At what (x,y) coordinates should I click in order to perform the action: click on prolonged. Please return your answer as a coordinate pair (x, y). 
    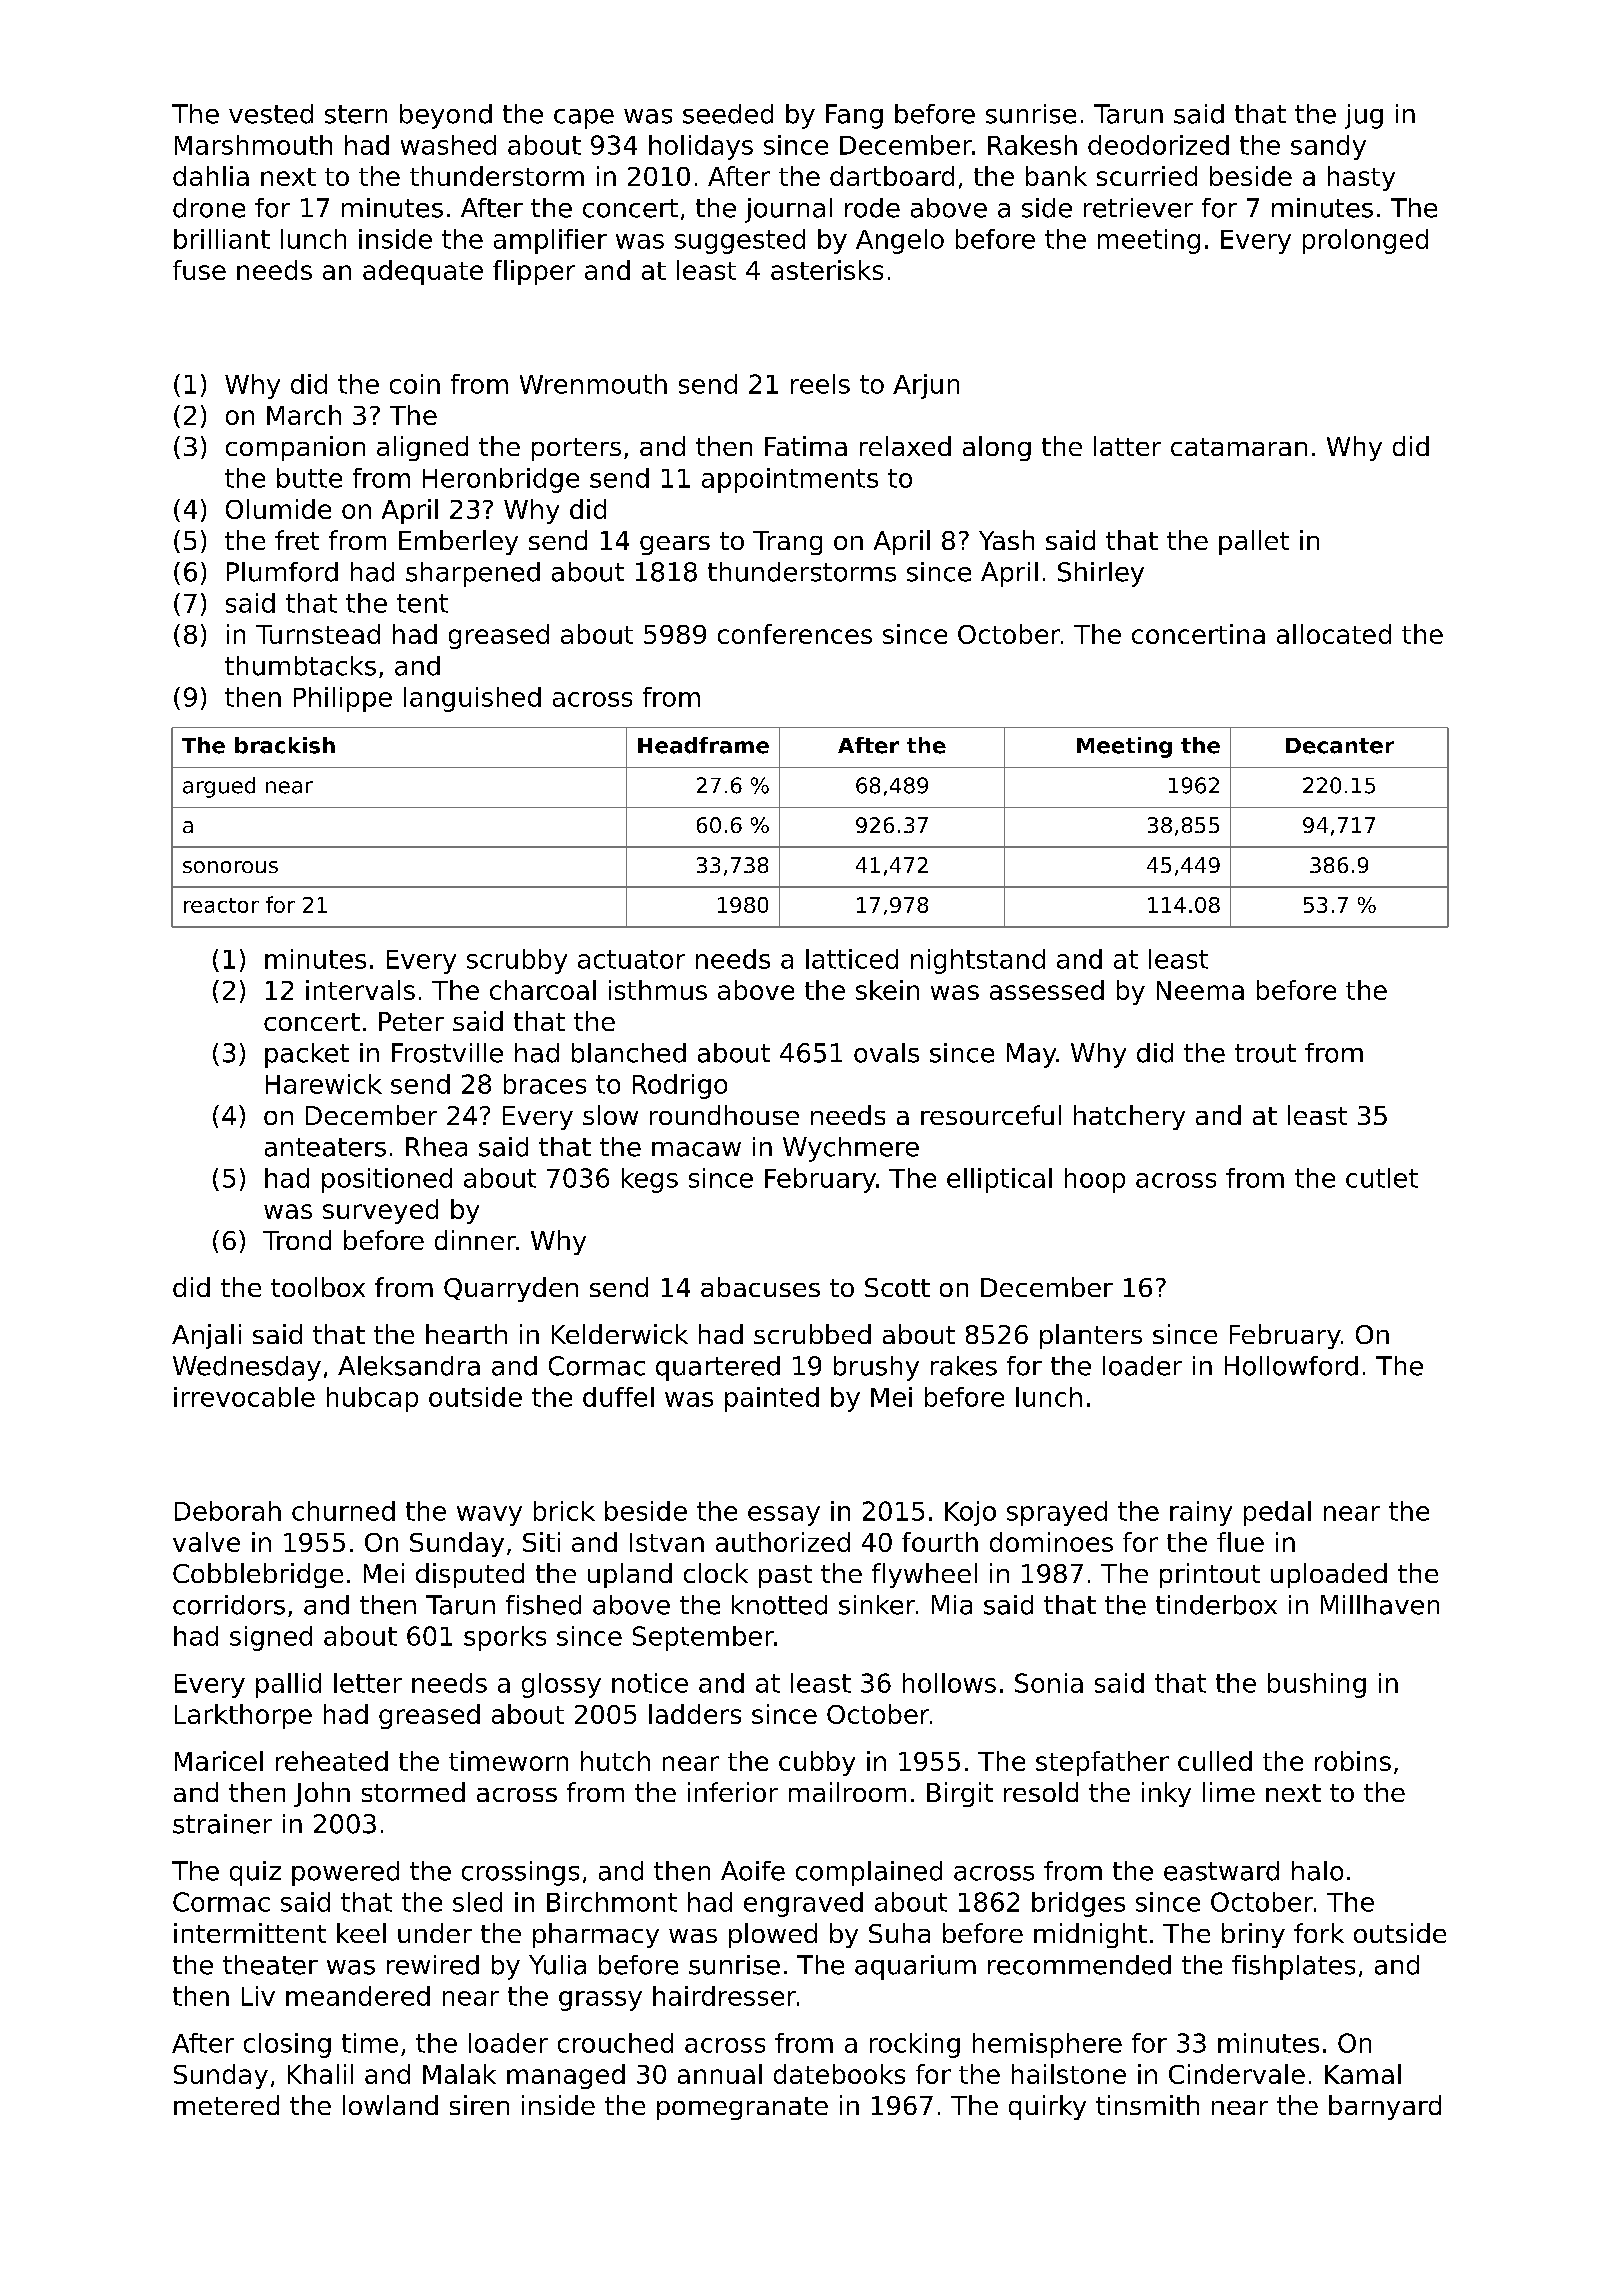
    Looking at the image, I should click on (1365, 241).
